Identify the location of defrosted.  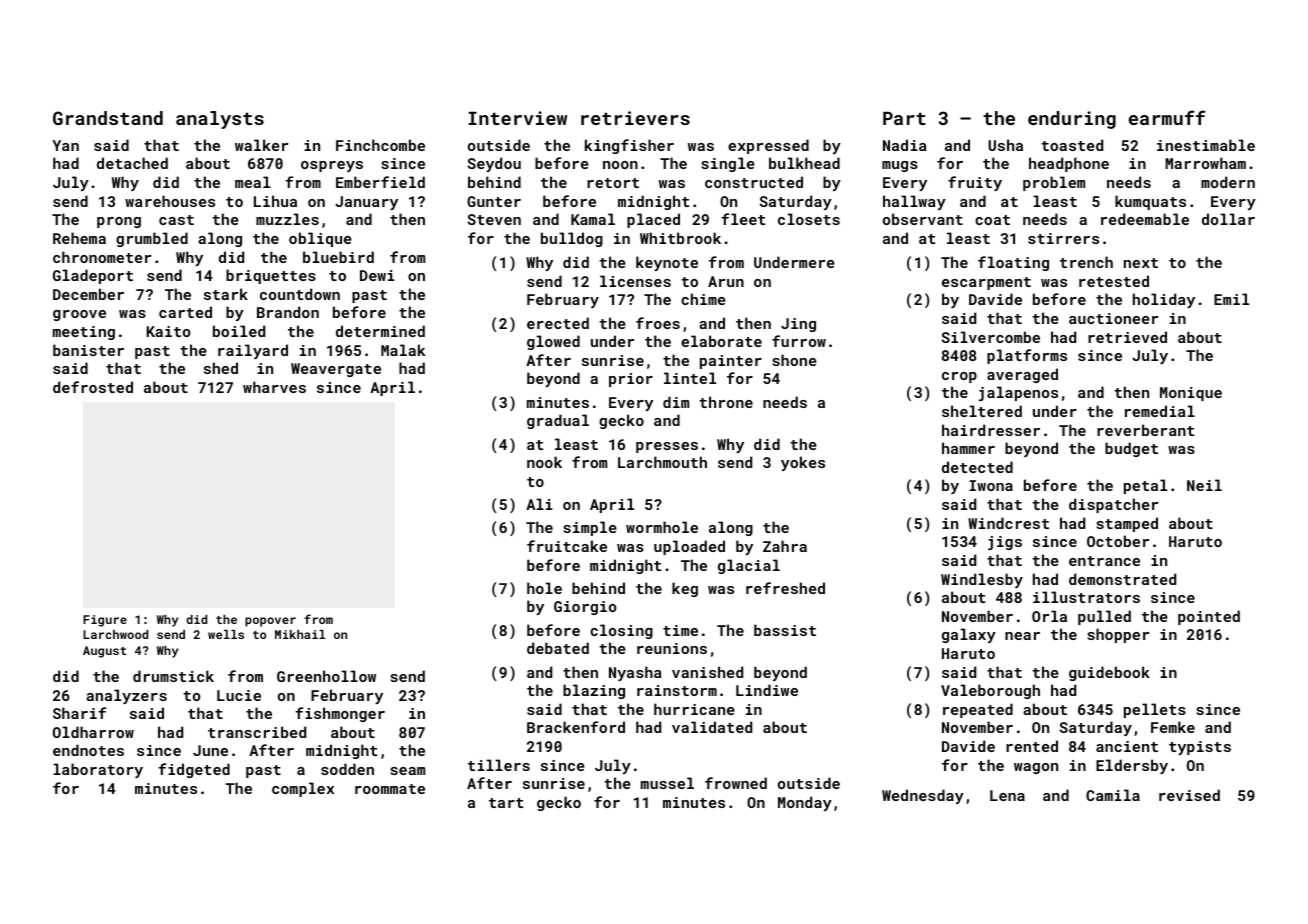
(93, 387).
